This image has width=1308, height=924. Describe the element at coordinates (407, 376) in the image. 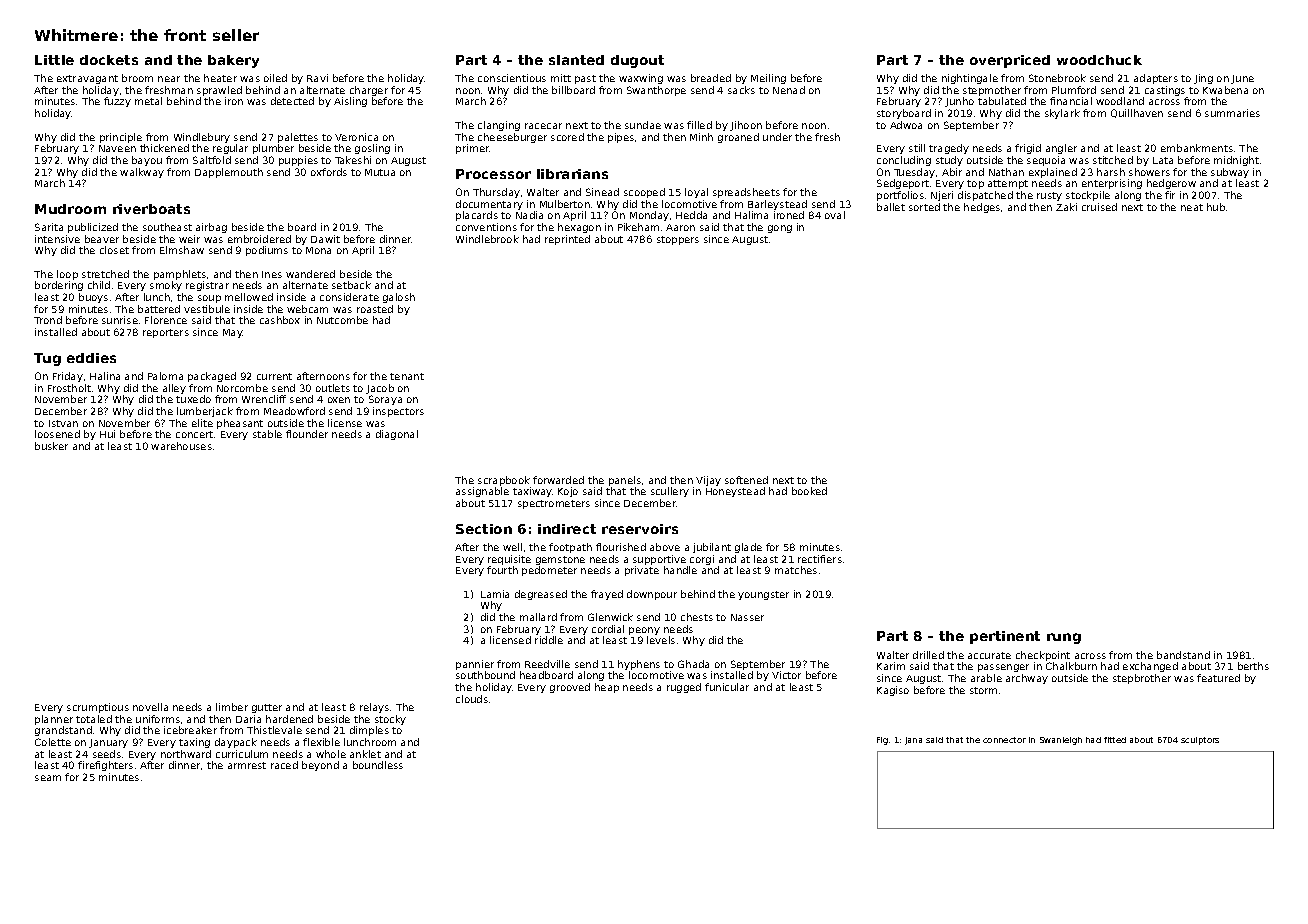

I see `tenant` at that location.
